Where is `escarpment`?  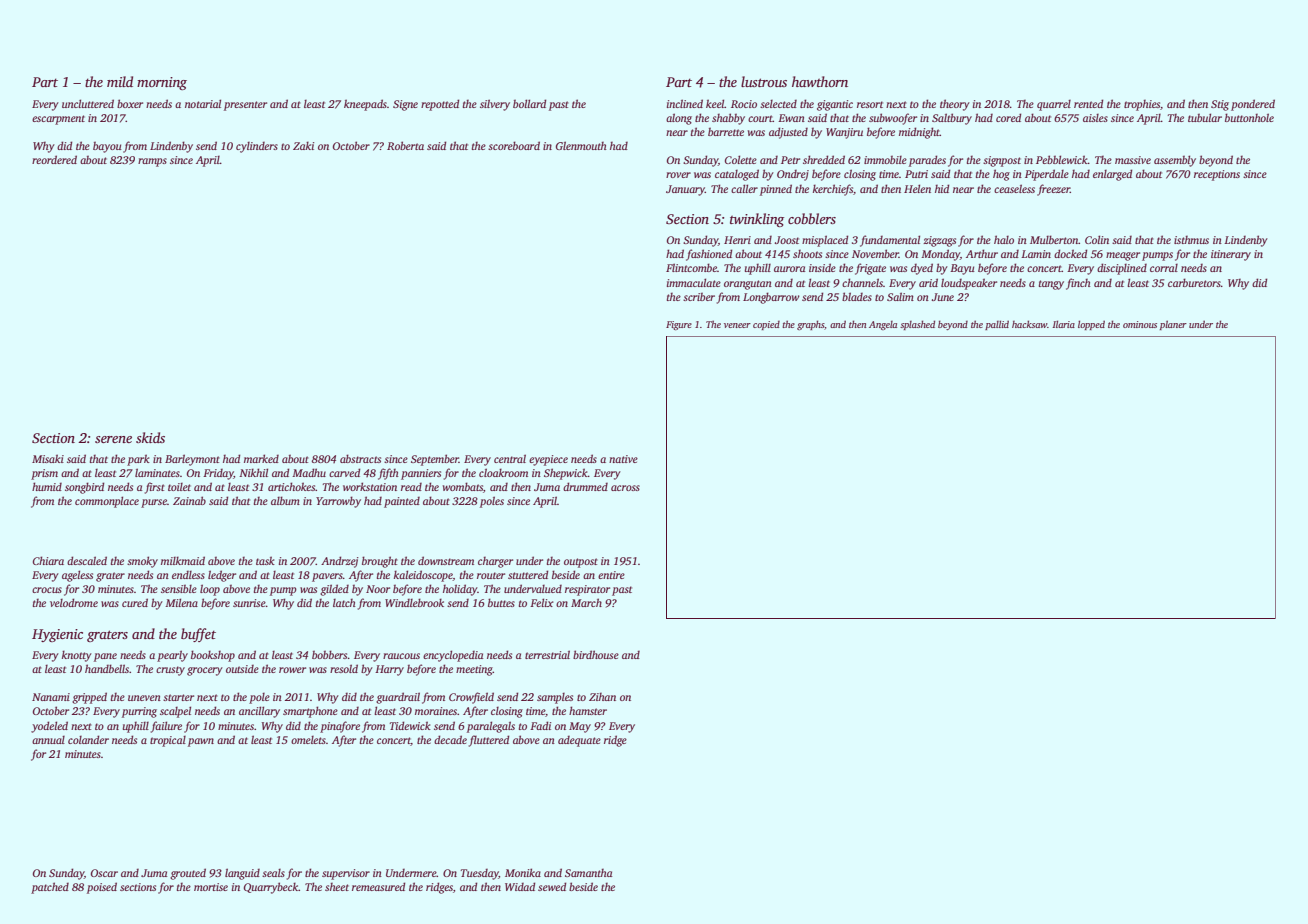 escarpment is located at coordinates (58, 120).
